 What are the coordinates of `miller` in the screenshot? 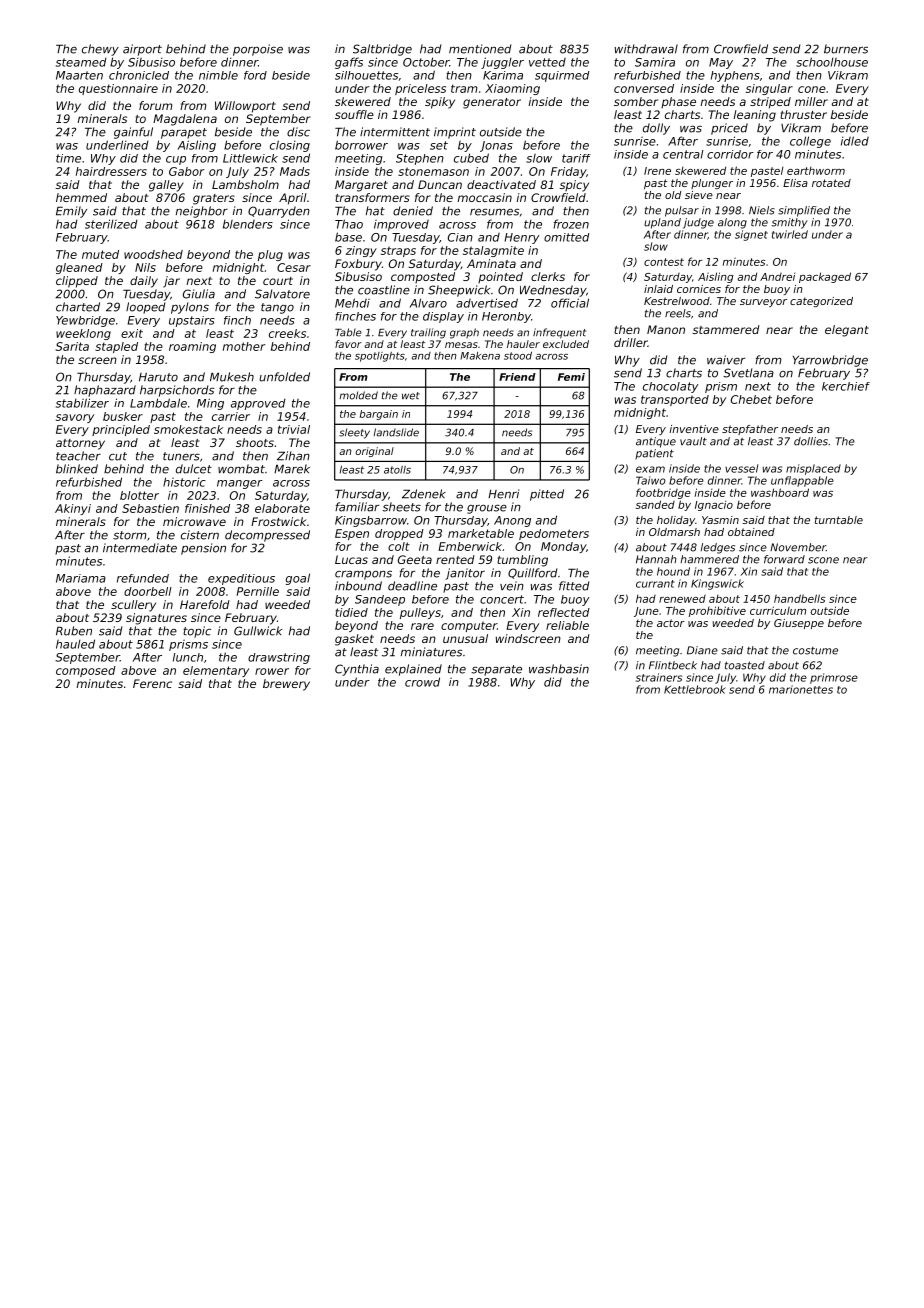 It's located at (811, 101).
